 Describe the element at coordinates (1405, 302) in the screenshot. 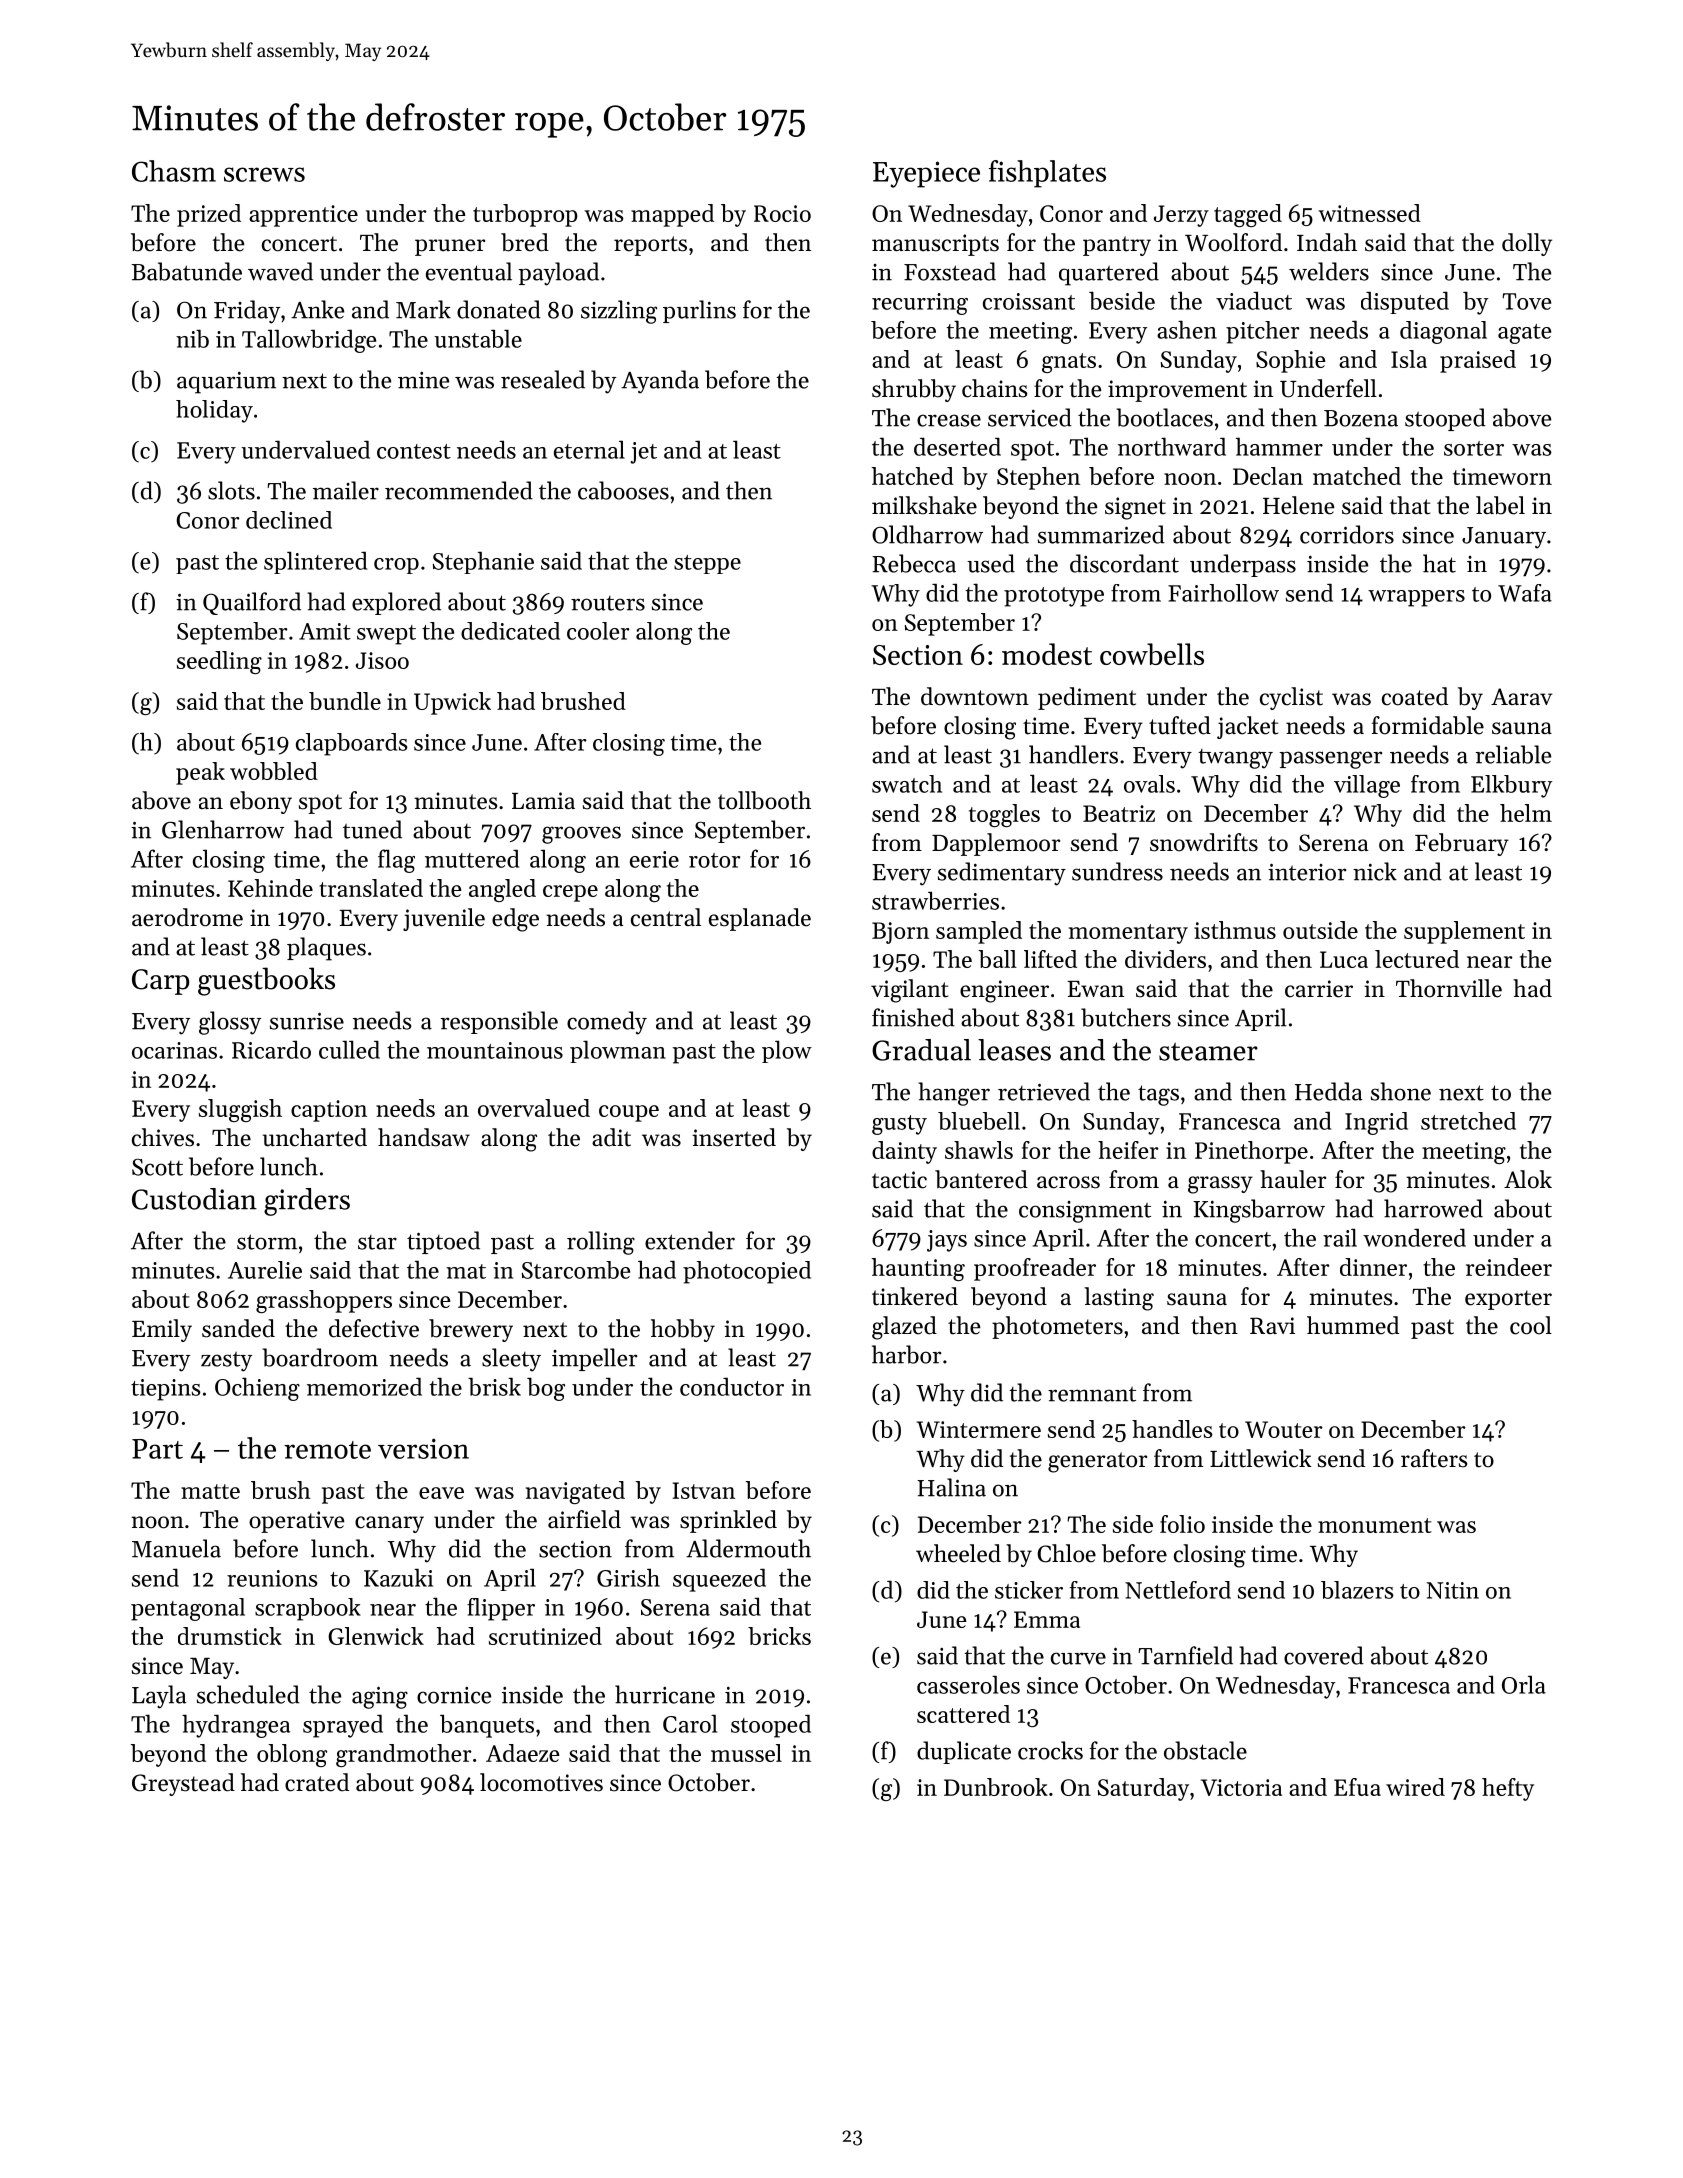

I see `disputed` at that location.
